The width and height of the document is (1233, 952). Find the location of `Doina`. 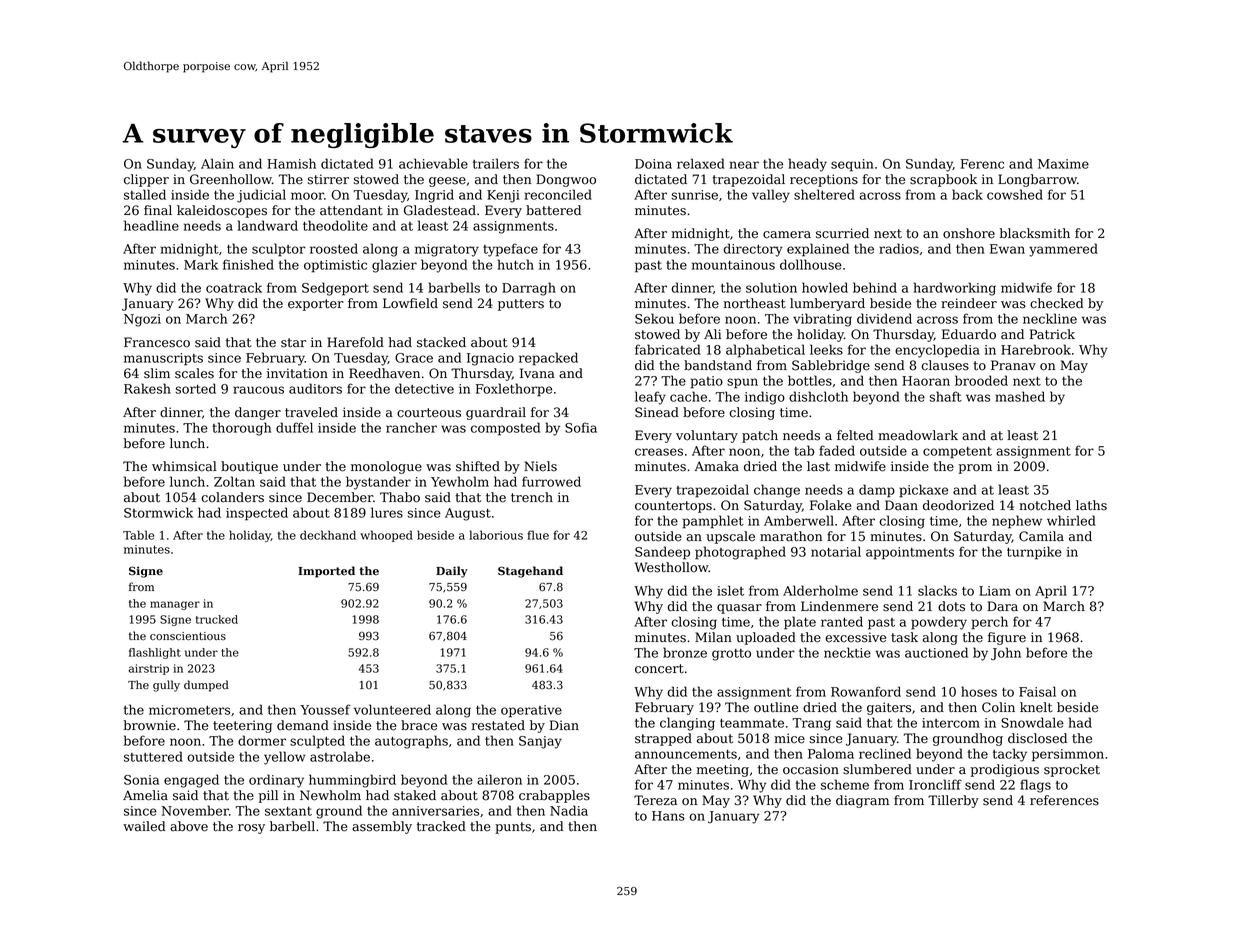

Doina is located at coordinates (653, 164).
